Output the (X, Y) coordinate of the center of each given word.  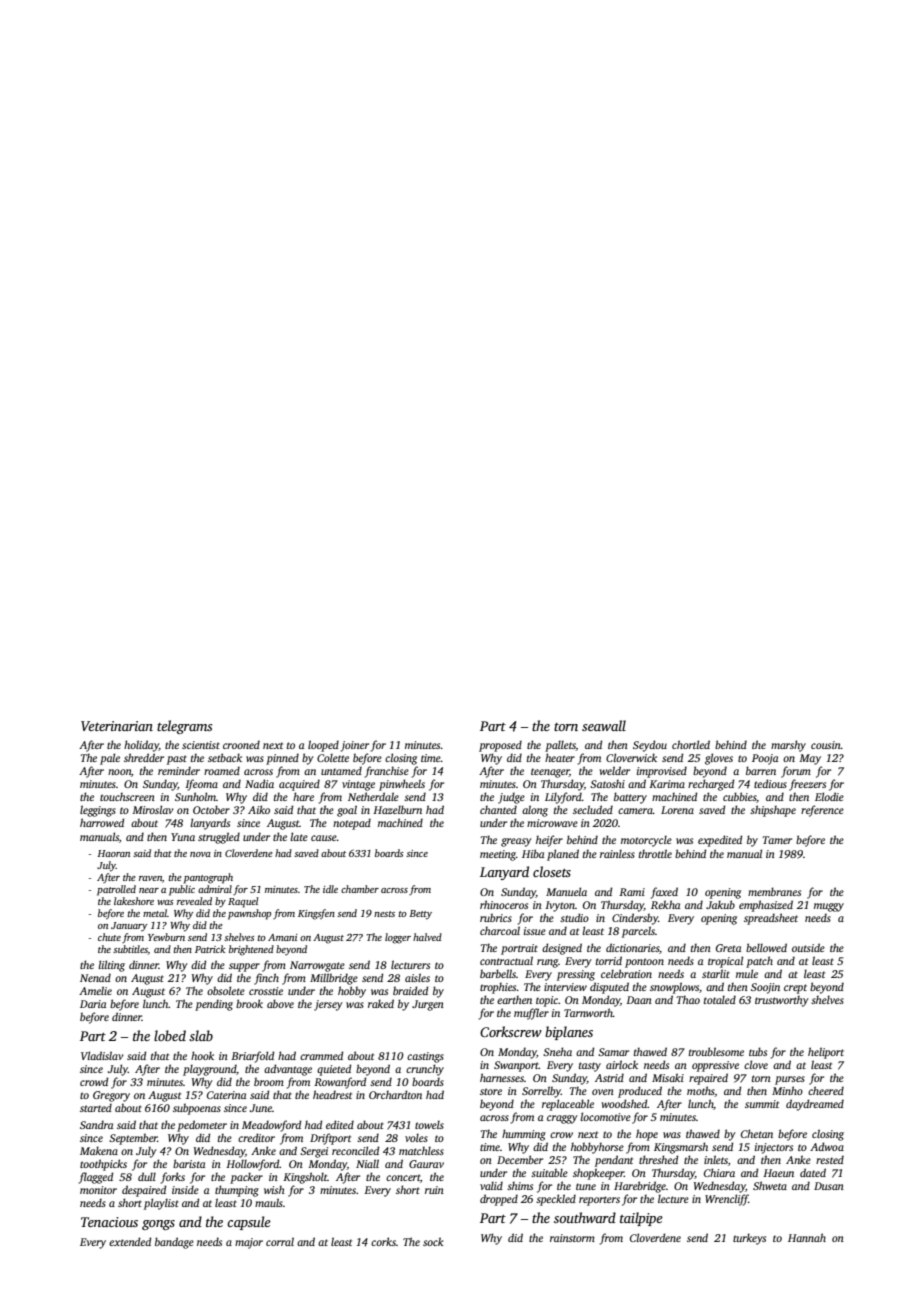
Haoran (113, 853)
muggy (829, 907)
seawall (604, 725)
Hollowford (253, 1165)
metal (155, 913)
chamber (360, 889)
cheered (826, 1090)
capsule (249, 1223)
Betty (420, 915)
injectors (774, 1148)
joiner (355, 746)
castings (425, 1057)
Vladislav (102, 1055)
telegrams (184, 727)
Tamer (777, 840)
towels (429, 1124)
